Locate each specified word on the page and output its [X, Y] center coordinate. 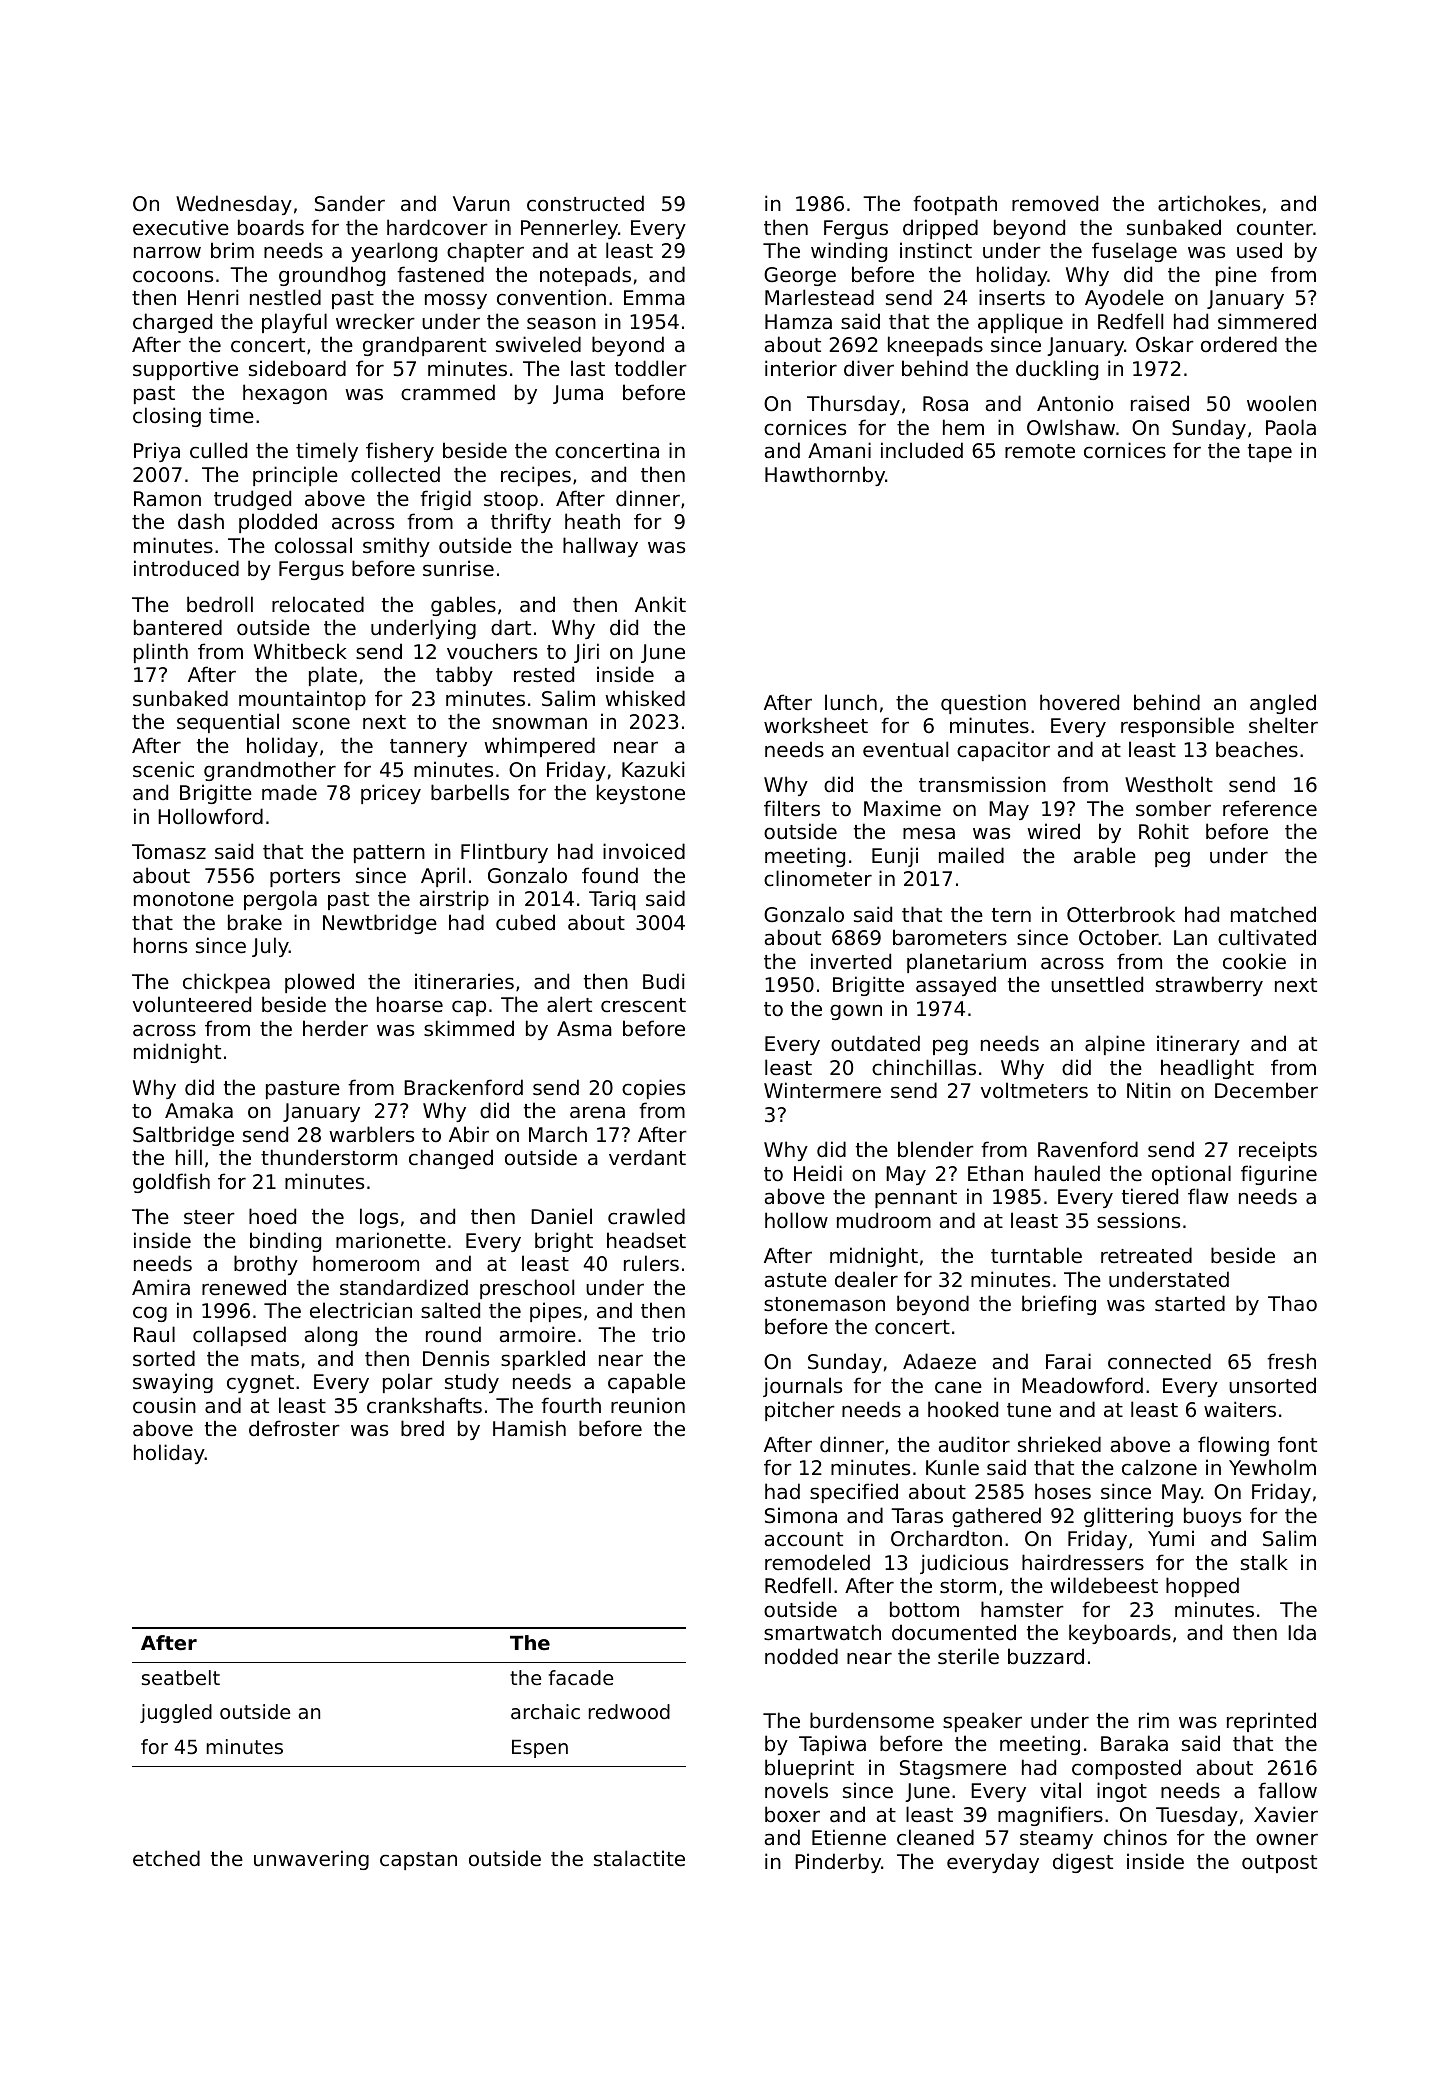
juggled [176, 1713]
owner [1287, 1839]
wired [1053, 831]
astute [795, 1280]
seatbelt [181, 1678]
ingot [1122, 1792]
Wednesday [234, 205]
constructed [585, 203]
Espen [540, 1749]
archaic [545, 1712]
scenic [163, 769]
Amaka [199, 1110]
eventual [905, 749]
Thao [1292, 1303]
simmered [1267, 321]
